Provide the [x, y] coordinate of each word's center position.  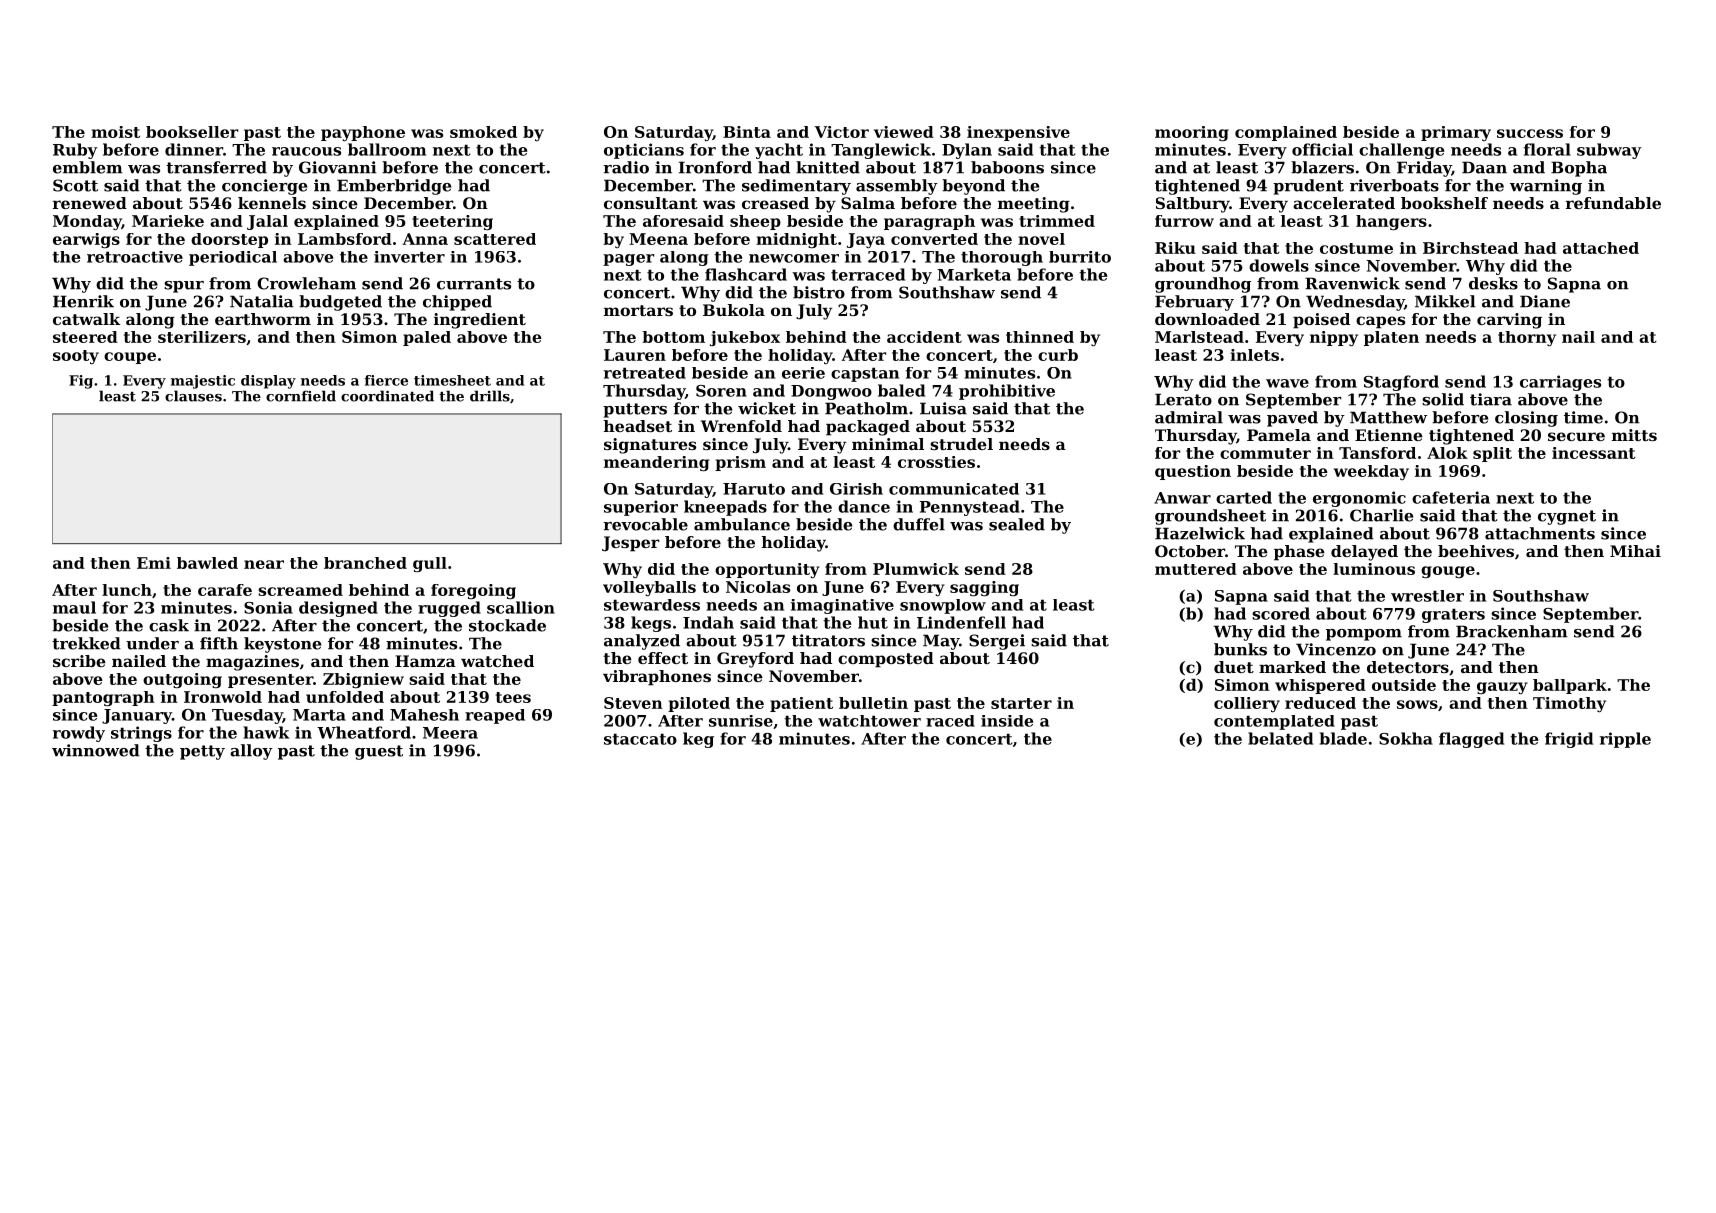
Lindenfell [961, 622]
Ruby [75, 151]
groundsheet [1210, 517]
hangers [1391, 222]
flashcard [746, 274]
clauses [193, 396]
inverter [409, 257]
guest [379, 752]
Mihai [1635, 551]
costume [1356, 248]
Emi [154, 563]
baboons [1007, 167]
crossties [936, 462]
